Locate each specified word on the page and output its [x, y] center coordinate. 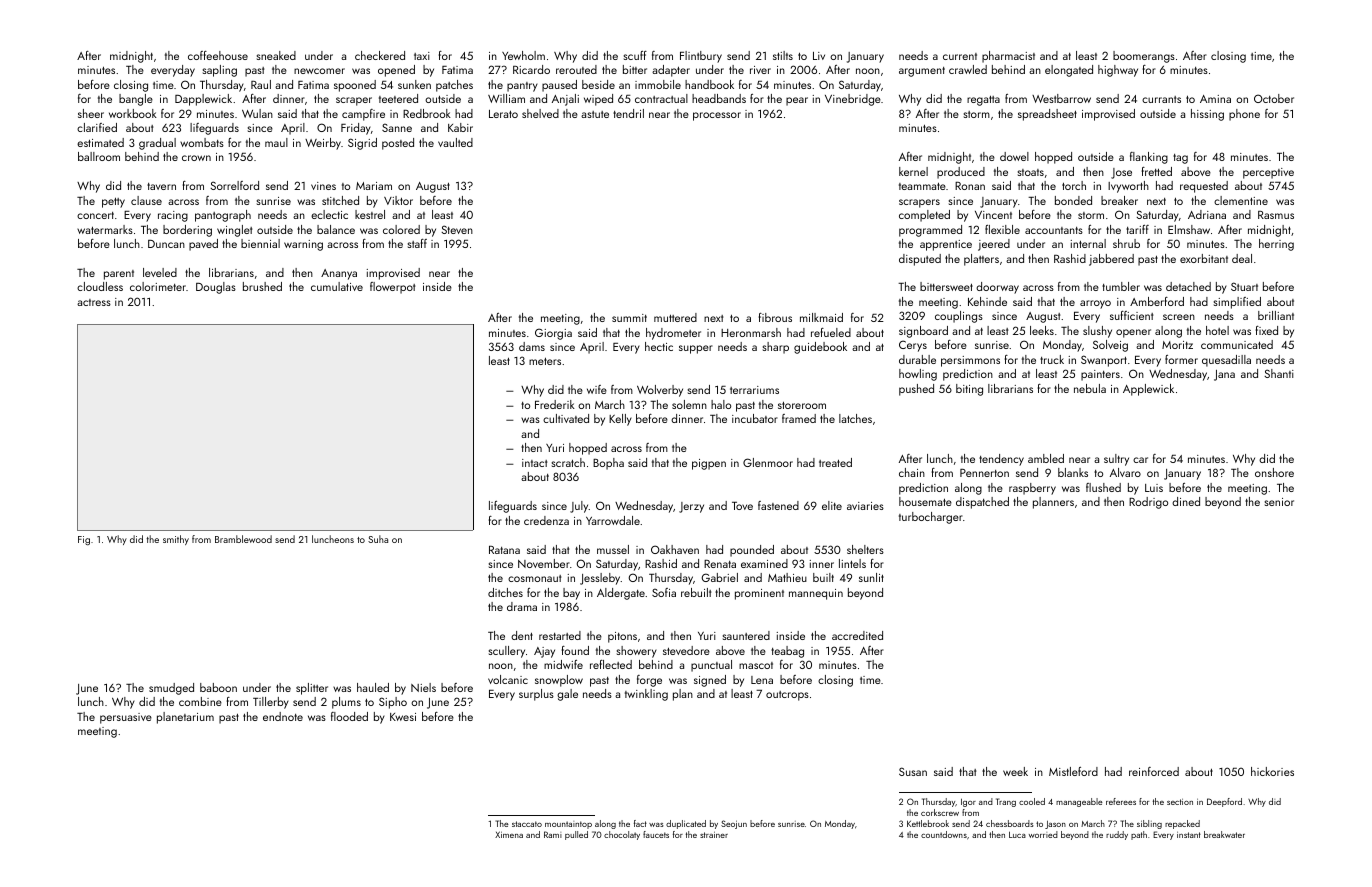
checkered [380, 55]
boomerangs [1144, 57]
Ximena [509, 834]
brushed [262, 286]
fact [640, 823]
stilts [783, 55]
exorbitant [1204, 258]
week [1015, 771]
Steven [457, 229]
